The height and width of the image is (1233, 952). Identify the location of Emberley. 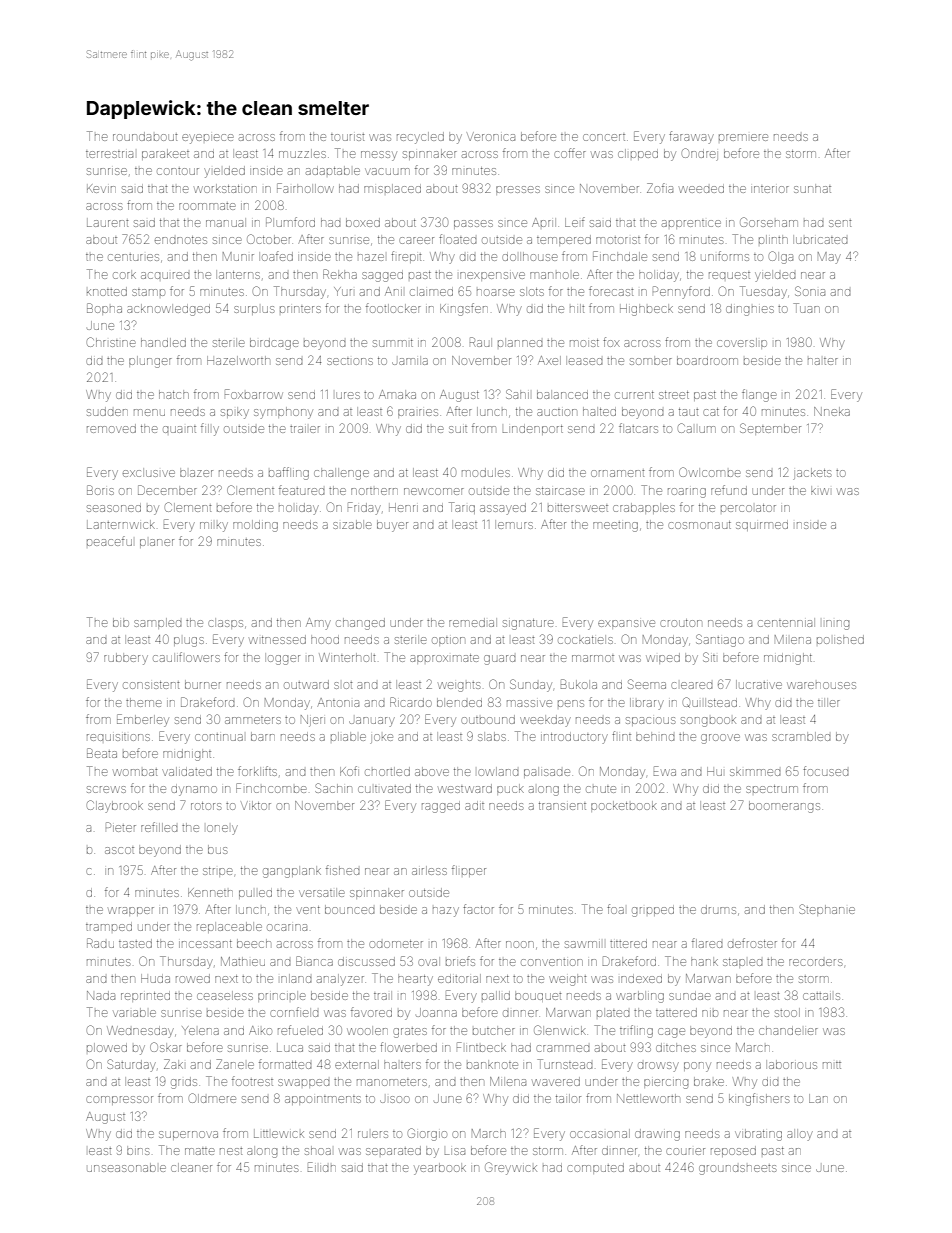
(143, 720).
